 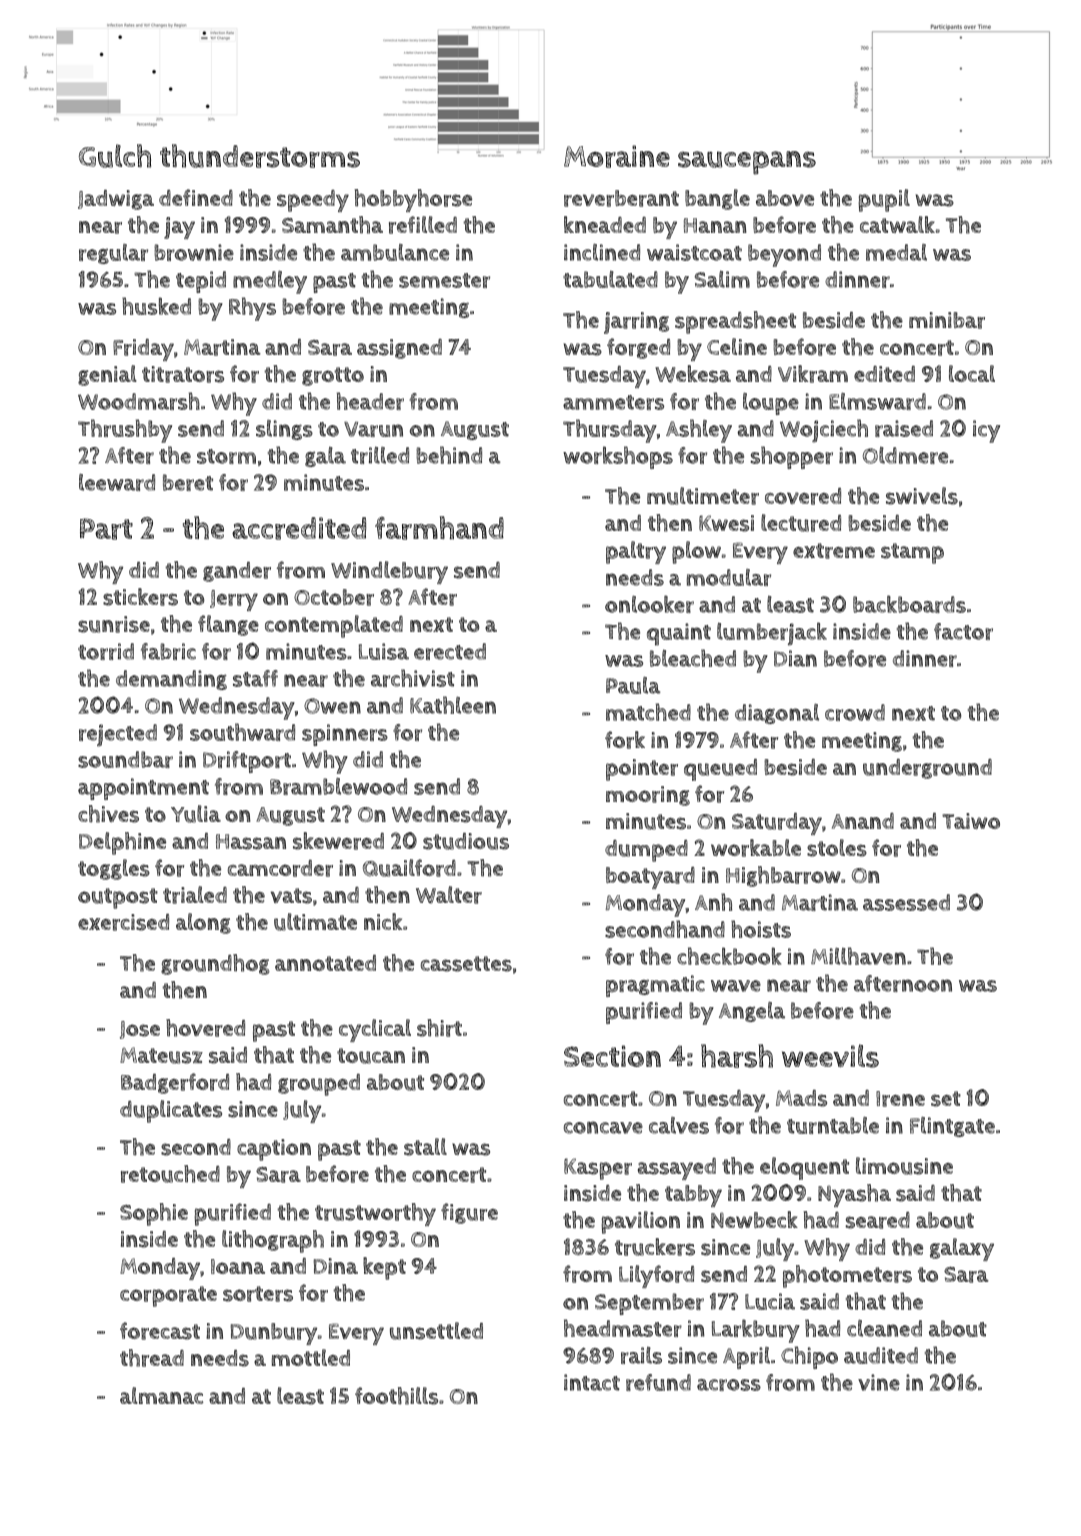 What do you see at coordinates (986, 431) in the screenshot?
I see `icy` at bounding box center [986, 431].
